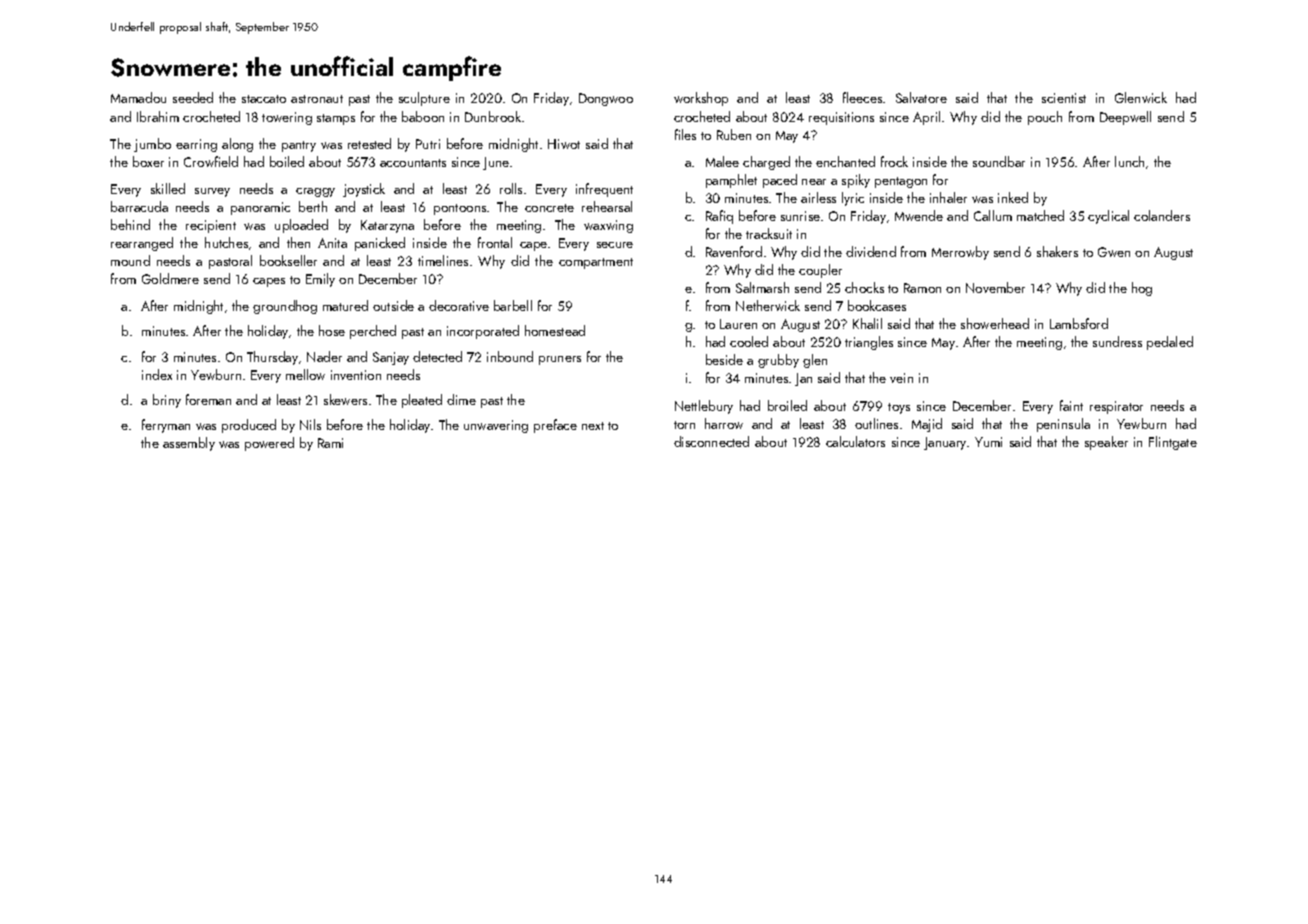  What do you see at coordinates (818, 197) in the page?
I see `airless` at bounding box center [818, 197].
